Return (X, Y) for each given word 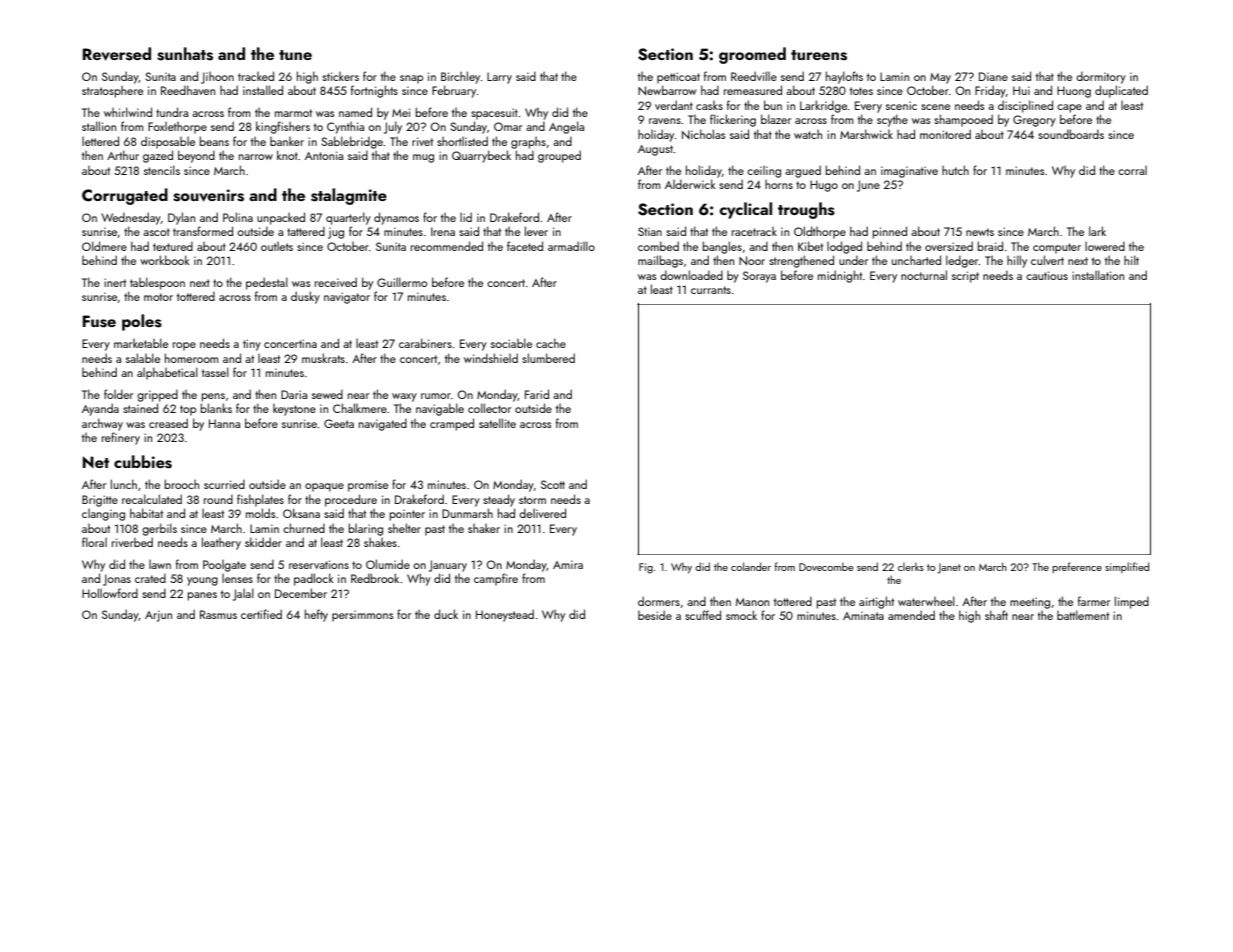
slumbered (548, 358)
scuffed (703, 615)
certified (261, 614)
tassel (215, 372)
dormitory (1101, 77)
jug (336, 233)
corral (1132, 170)
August (655, 150)
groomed (752, 55)
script (965, 277)
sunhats (185, 54)
